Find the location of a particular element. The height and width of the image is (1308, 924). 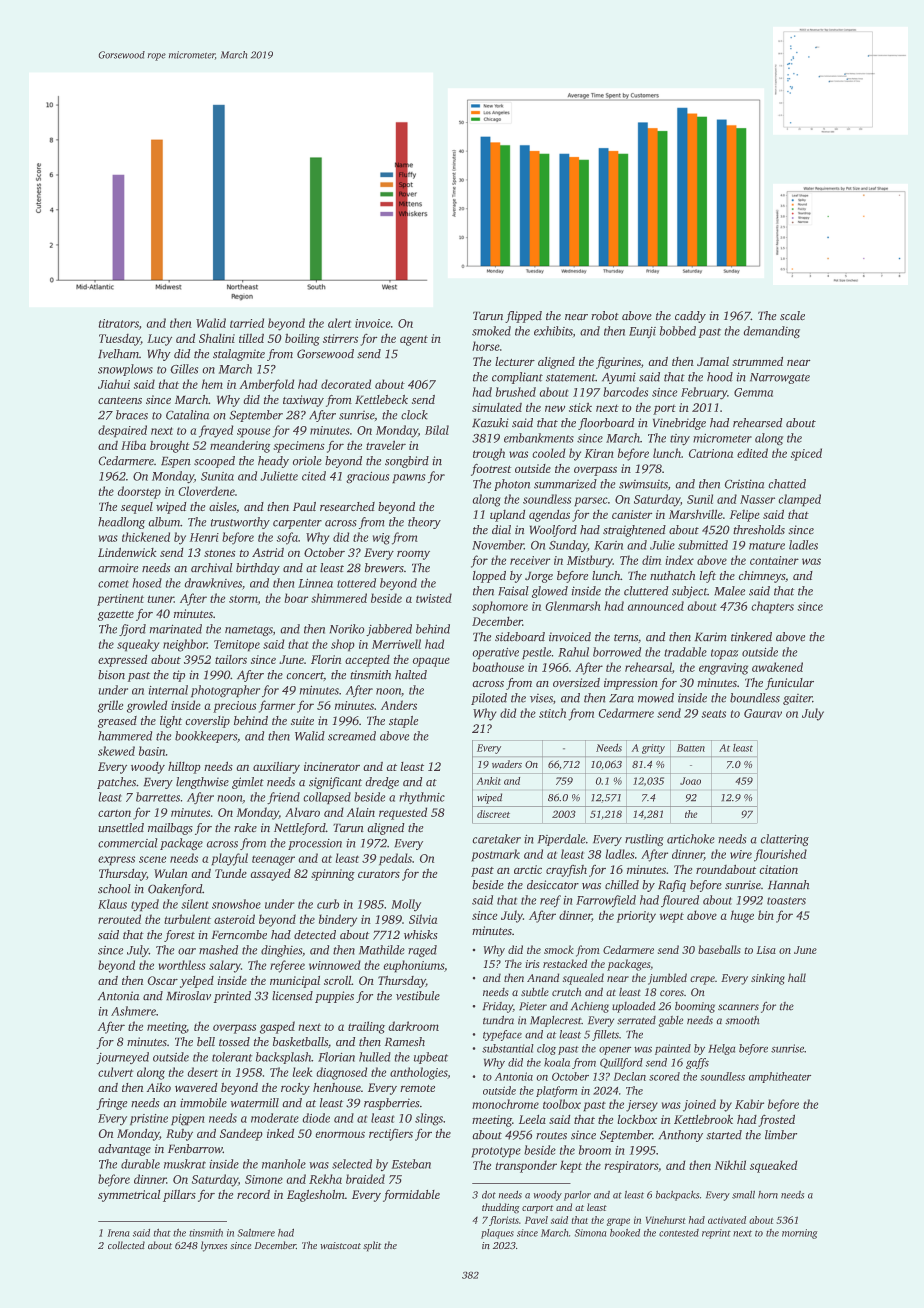

Silvia is located at coordinates (423, 919).
